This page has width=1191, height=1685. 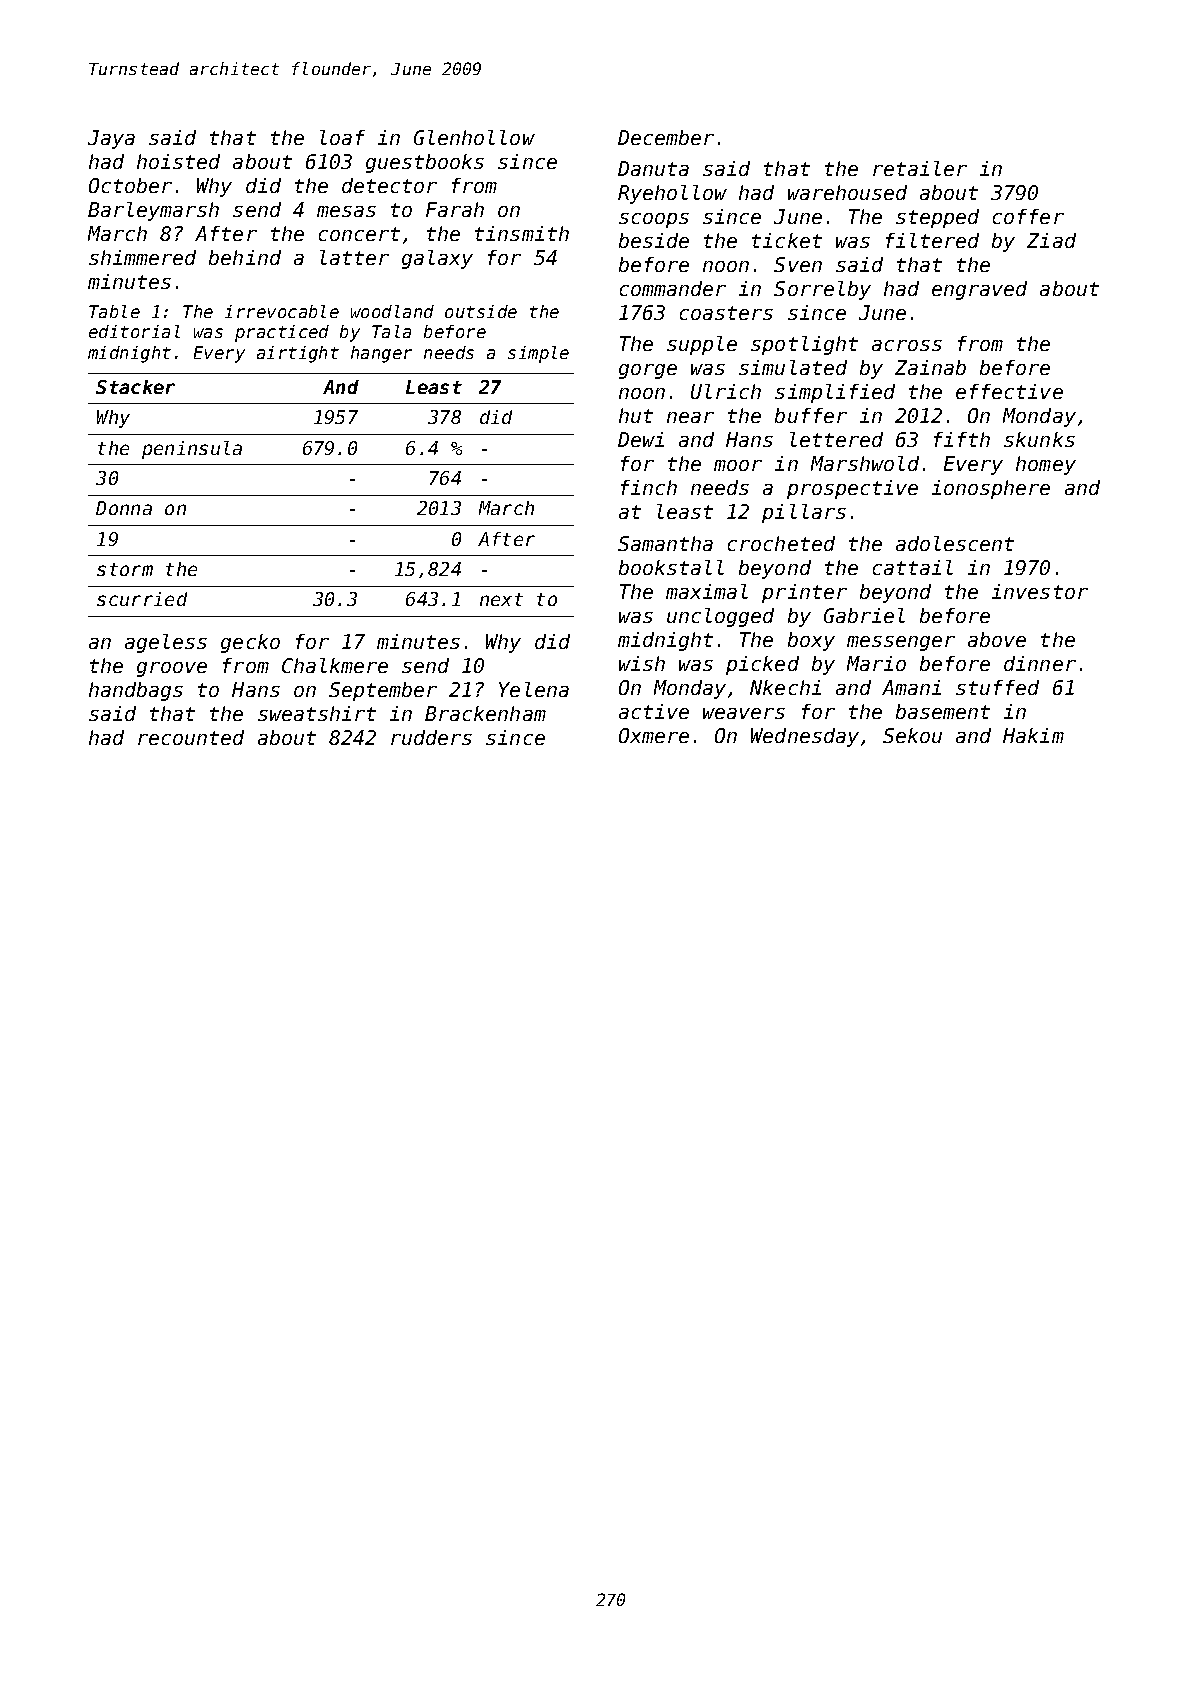 I want to click on Donna, so click(x=124, y=508).
